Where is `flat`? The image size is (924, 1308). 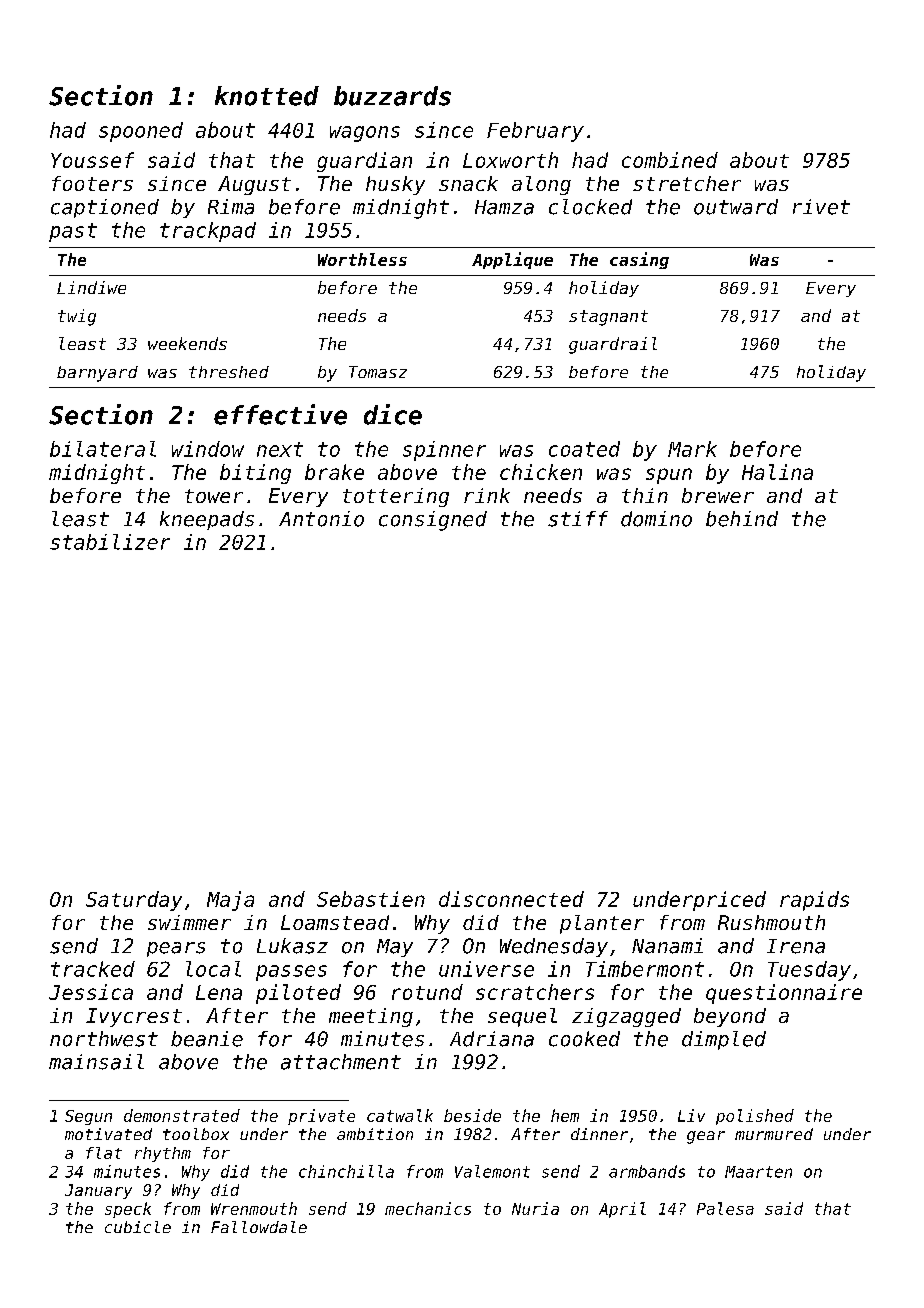
flat is located at coordinates (104, 1153).
